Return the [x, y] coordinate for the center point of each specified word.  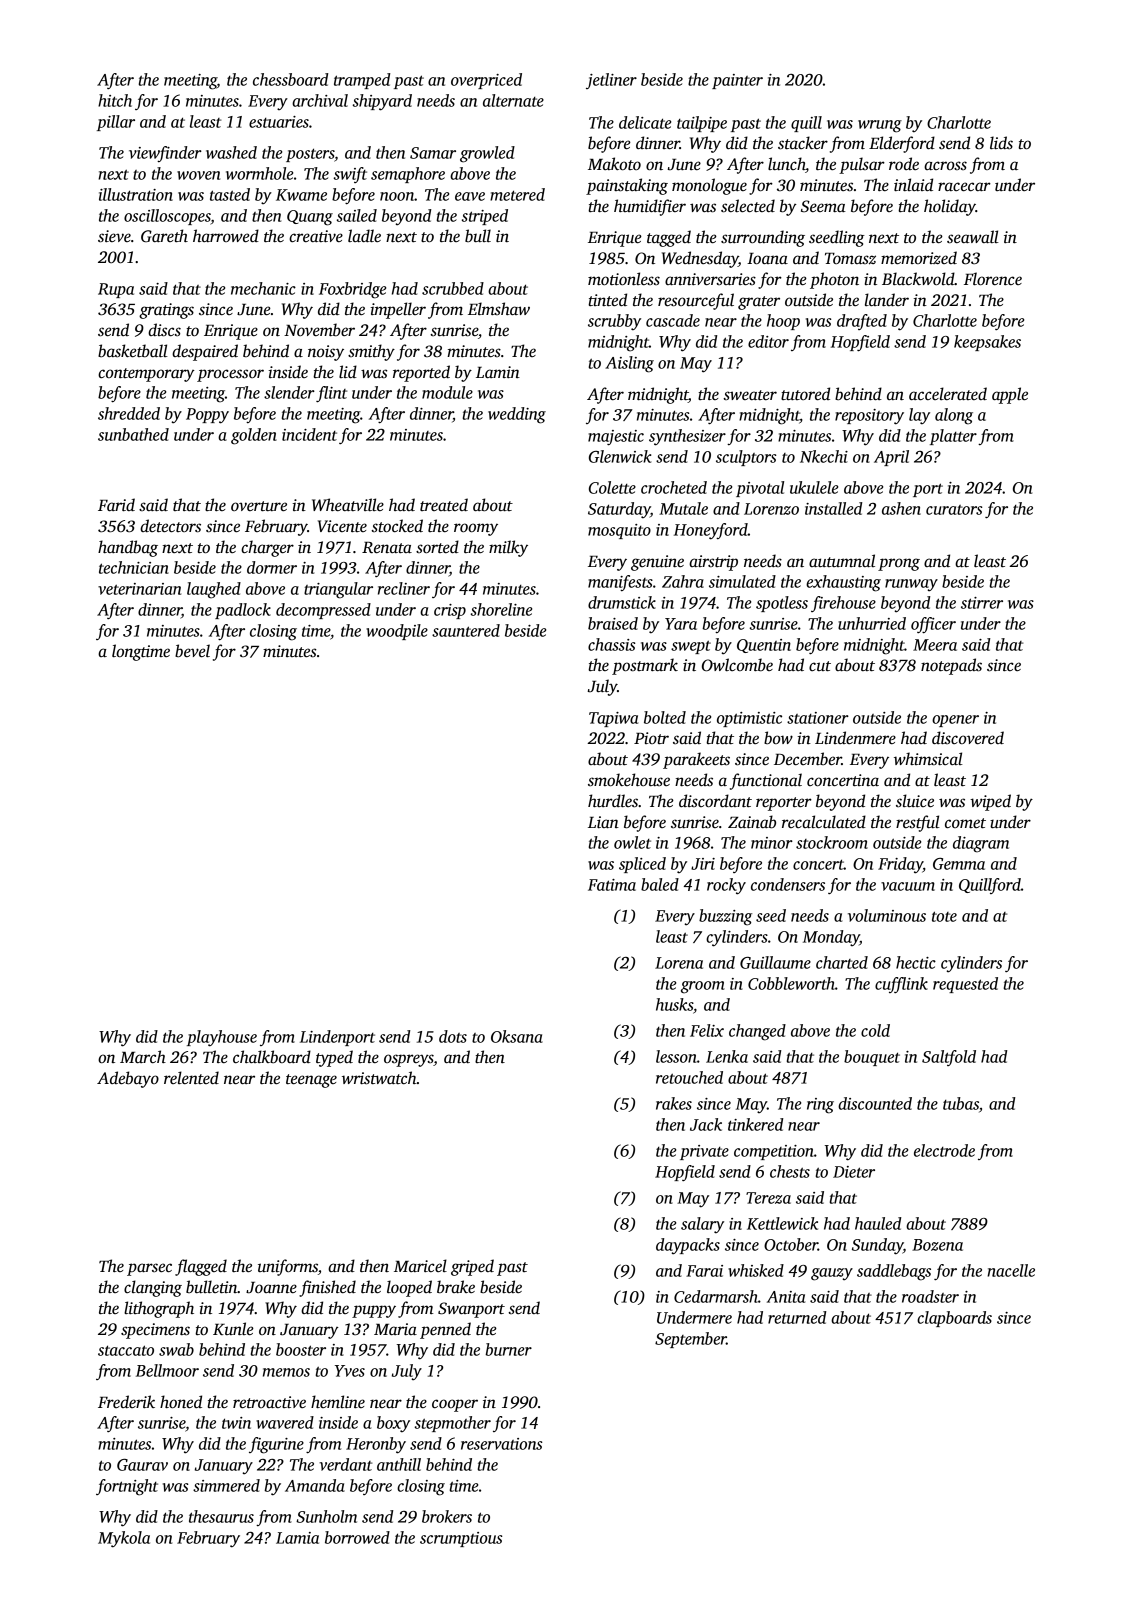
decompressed [323, 611]
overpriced [486, 81]
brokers [447, 1516]
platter [953, 437]
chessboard [290, 79]
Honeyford [711, 531]
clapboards [954, 1319]
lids [1001, 143]
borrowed [357, 1537]
